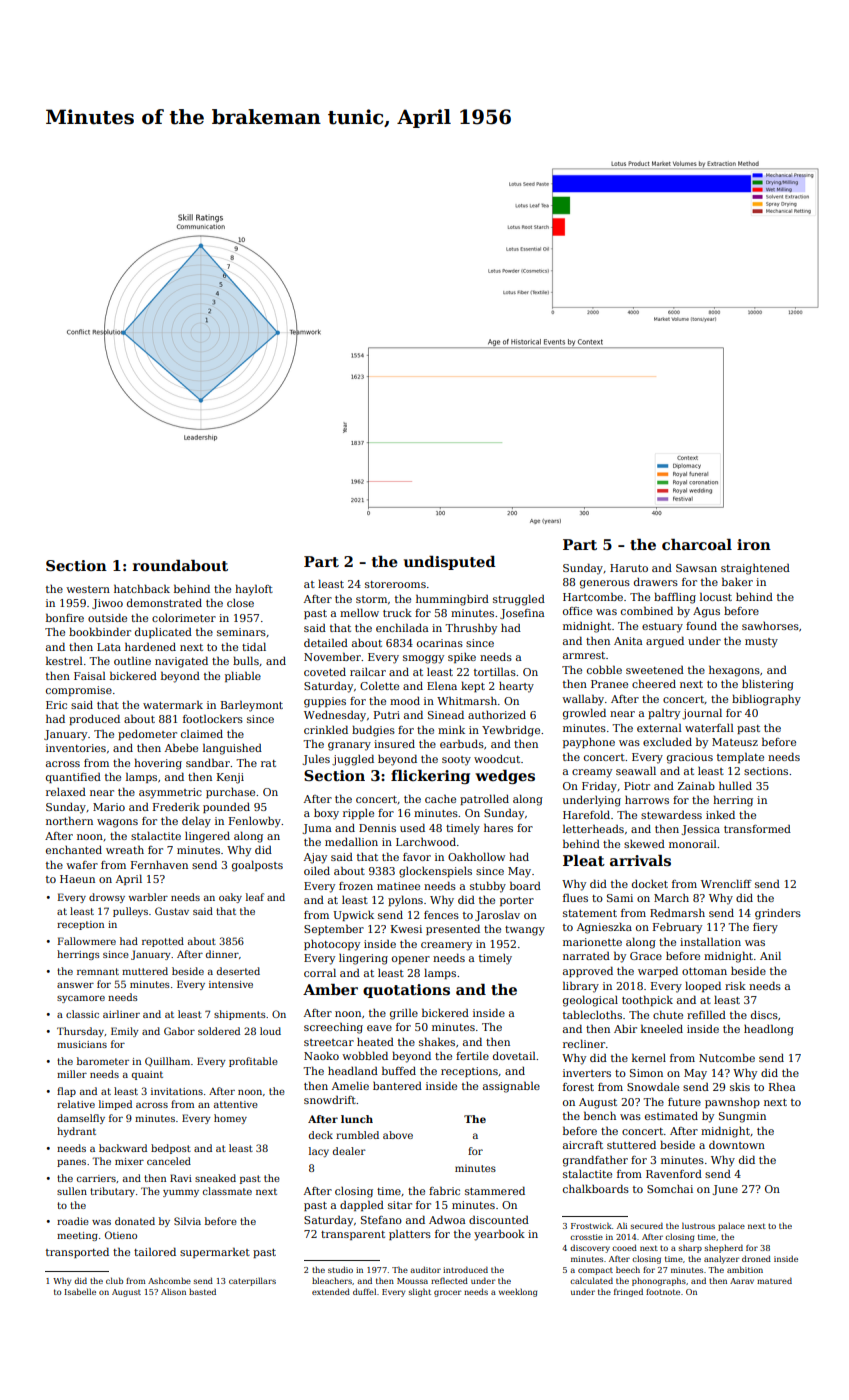 The image size is (849, 1400). Describe the element at coordinates (80, 1291) in the image. I see `Isabelle` at that location.
